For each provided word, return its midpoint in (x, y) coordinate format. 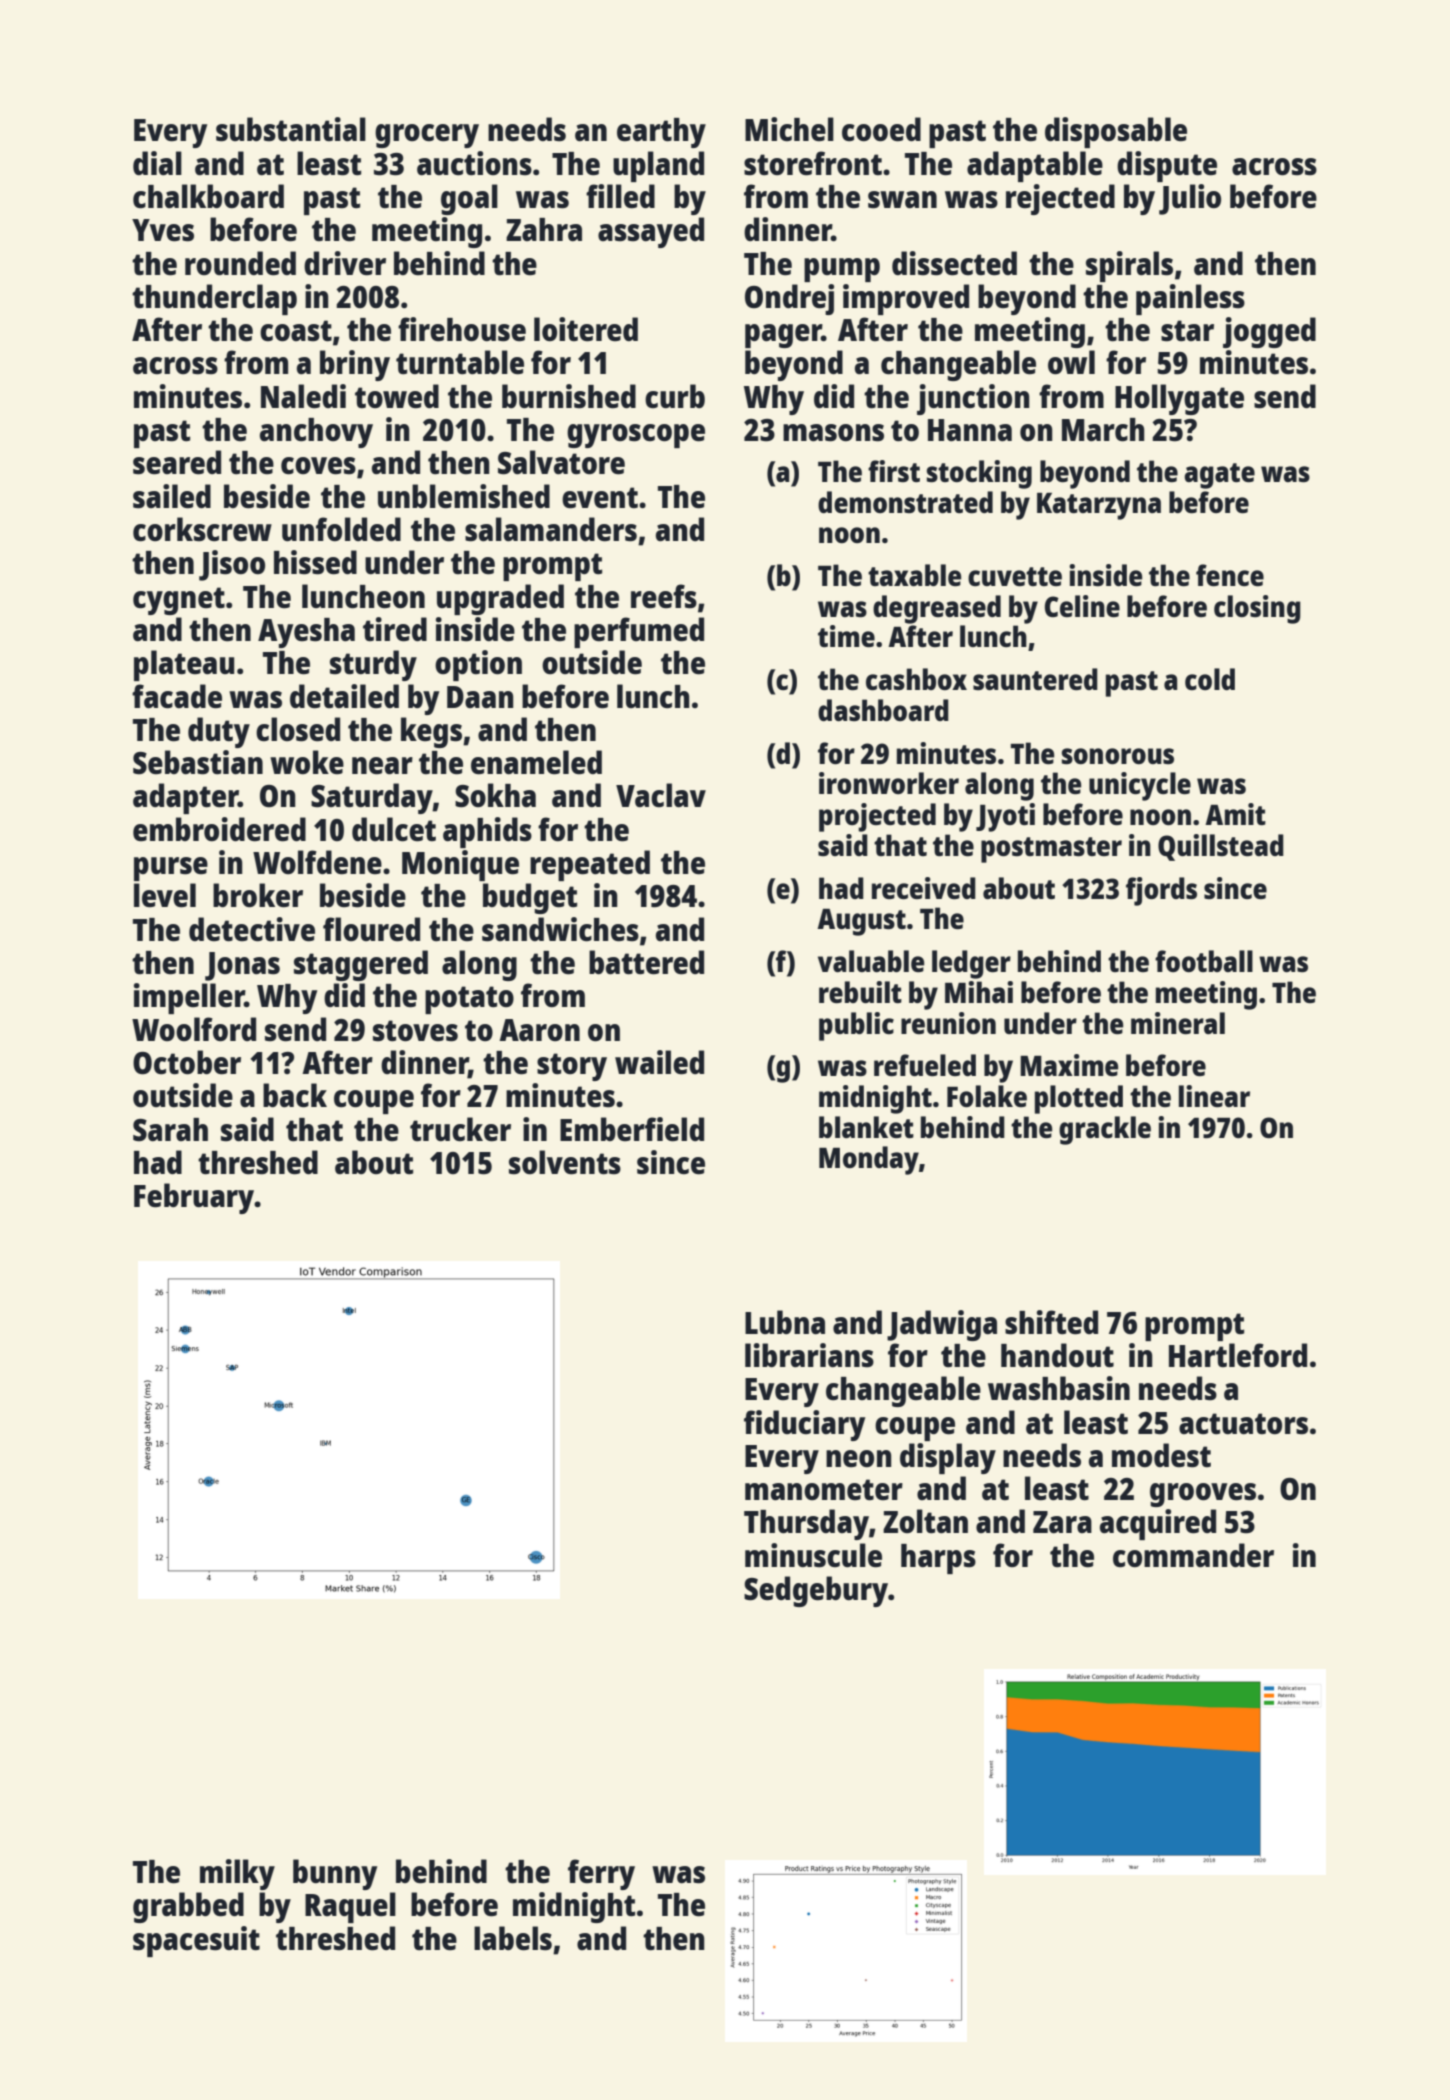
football (1204, 961)
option (478, 665)
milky (237, 1874)
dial (157, 163)
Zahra (544, 229)
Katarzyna (1099, 506)
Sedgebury (816, 1591)
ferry (601, 1874)
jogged (1269, 332)
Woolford (194, 1029)
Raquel (350, 1907)
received (924, 888)
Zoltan (925, 1521)
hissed (315, 562)
